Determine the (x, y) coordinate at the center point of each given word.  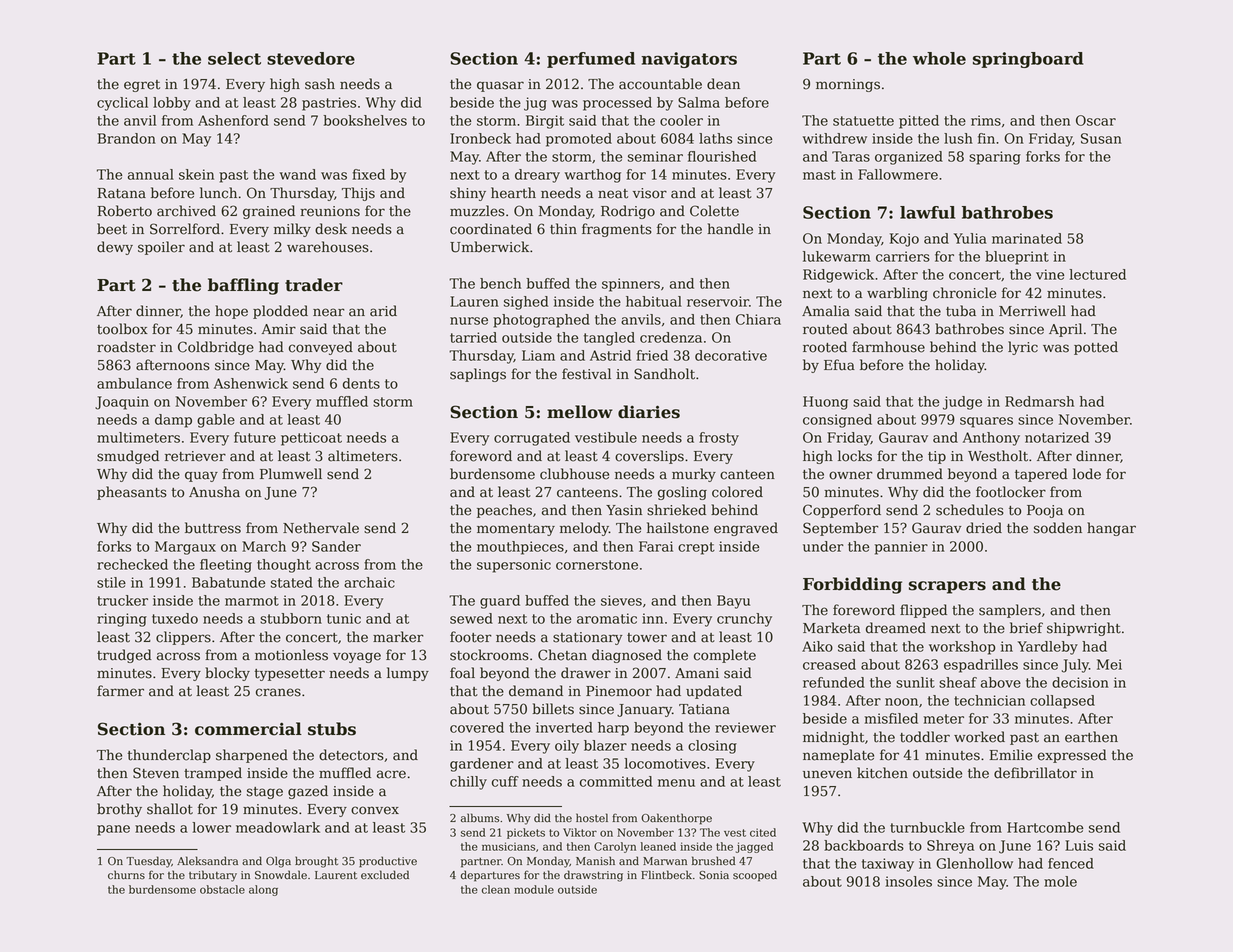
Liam (538, 355)
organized (909, 158)
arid (383, 311)
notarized (1057, 437)
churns (126, 875)
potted (1096, 348)
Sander (336, 546)
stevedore (311, 58)
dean (723, 84)
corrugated (532, 439)
